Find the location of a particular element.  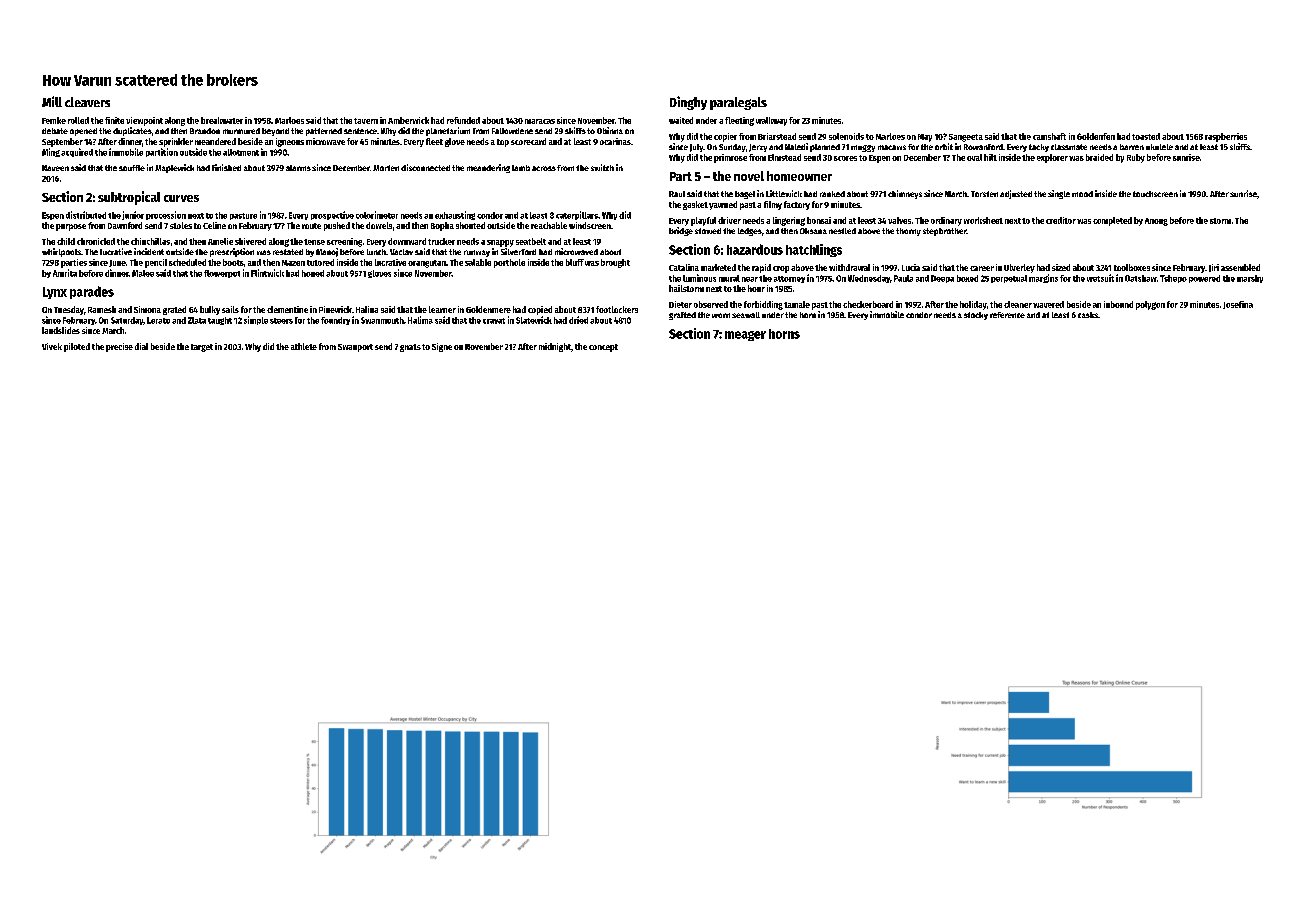

Dinghy is located at coordinates (688, 103).
